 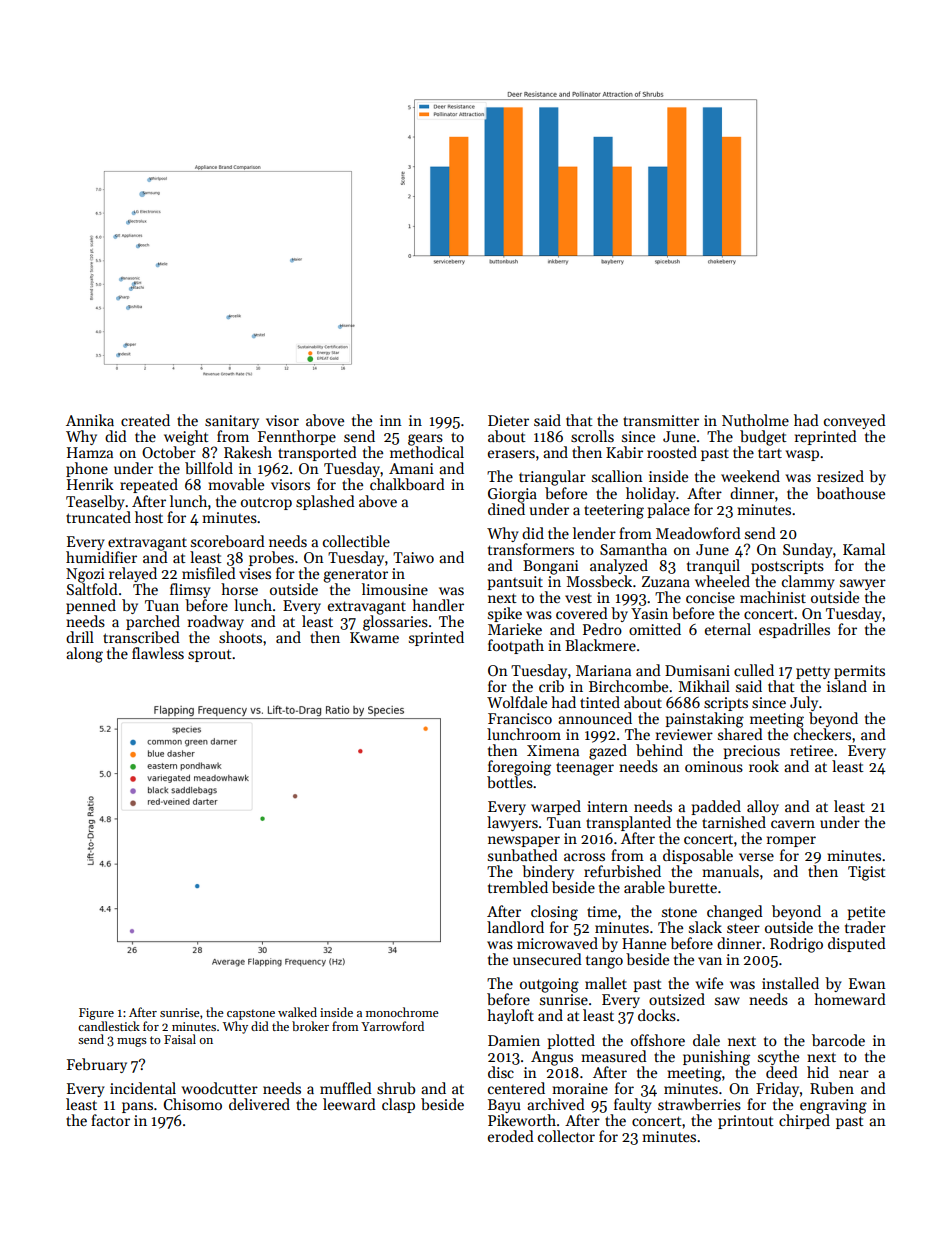 I want to click on walked, so click(x=297, y=1012).
